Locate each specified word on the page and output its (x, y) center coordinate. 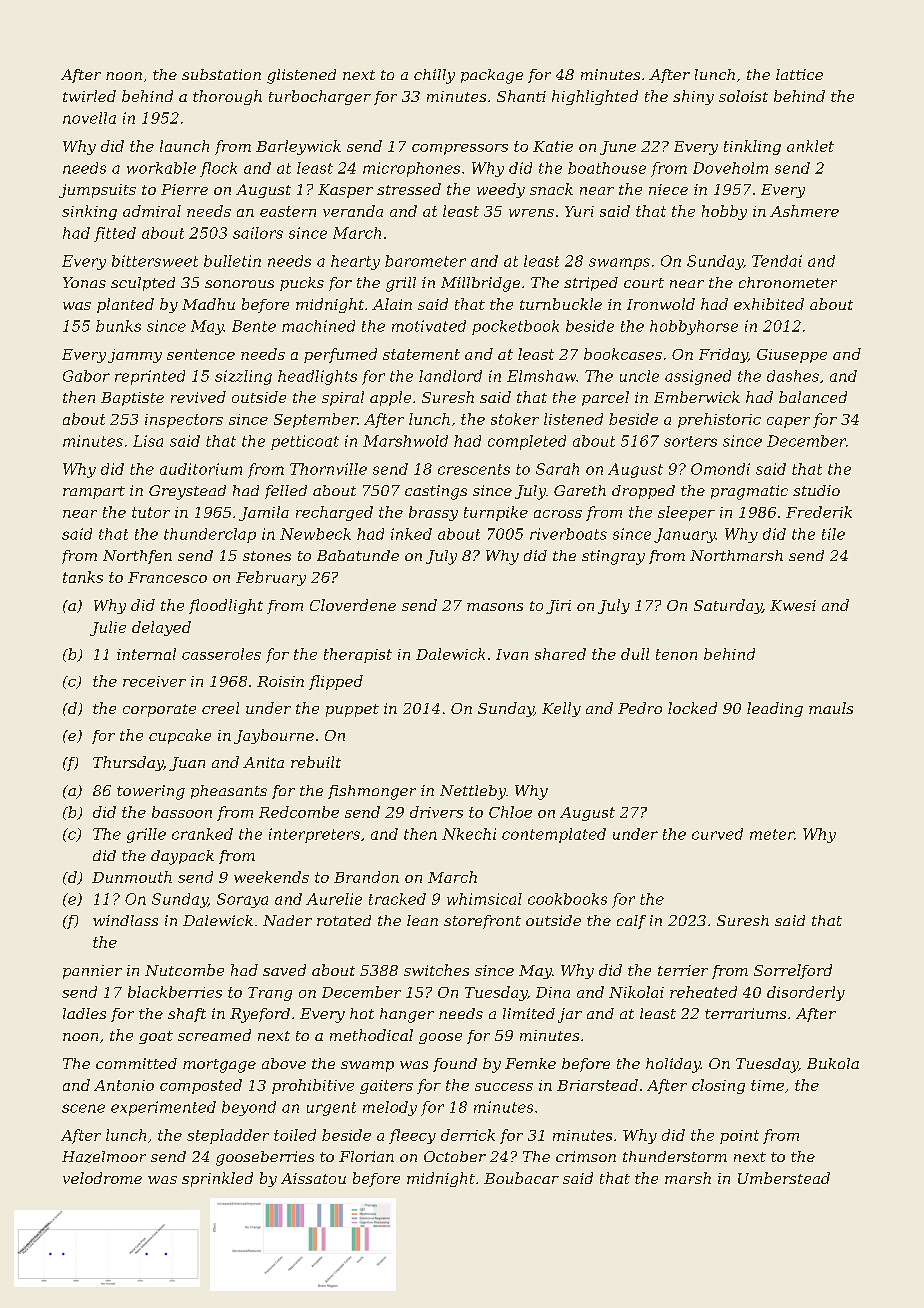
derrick (468, 1135)
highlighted (595, 97)
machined (318, 326)
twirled (89, 96)
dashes (793, 376)
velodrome (102, 1178)
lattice (799, 74)
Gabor (86, 376)
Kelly (561, 709)
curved (717, 834)
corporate (159, 710)
